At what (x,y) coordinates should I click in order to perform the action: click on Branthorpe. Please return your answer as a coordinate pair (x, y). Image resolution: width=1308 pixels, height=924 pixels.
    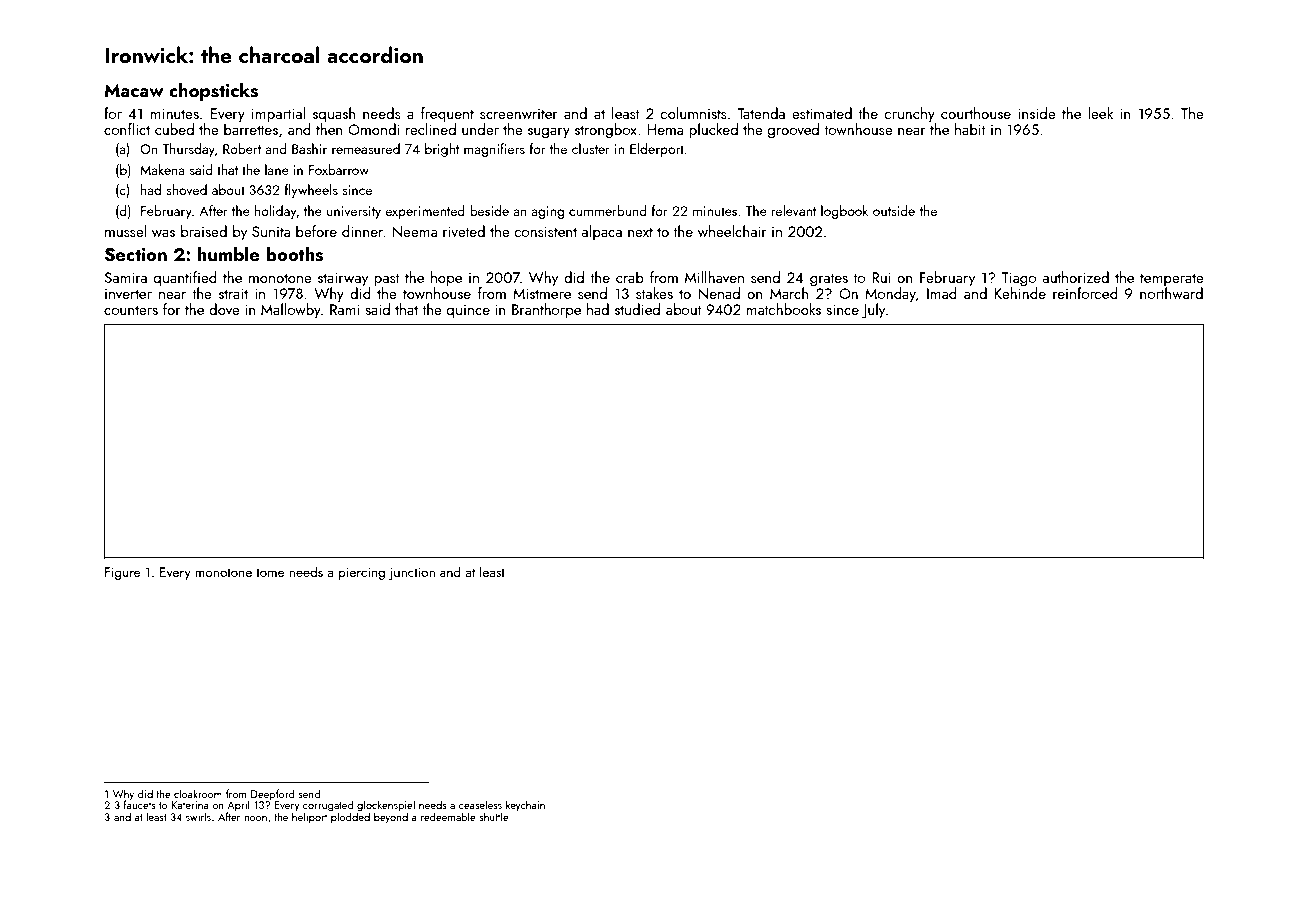
    Looking at the image, I should click on (546, 310).
